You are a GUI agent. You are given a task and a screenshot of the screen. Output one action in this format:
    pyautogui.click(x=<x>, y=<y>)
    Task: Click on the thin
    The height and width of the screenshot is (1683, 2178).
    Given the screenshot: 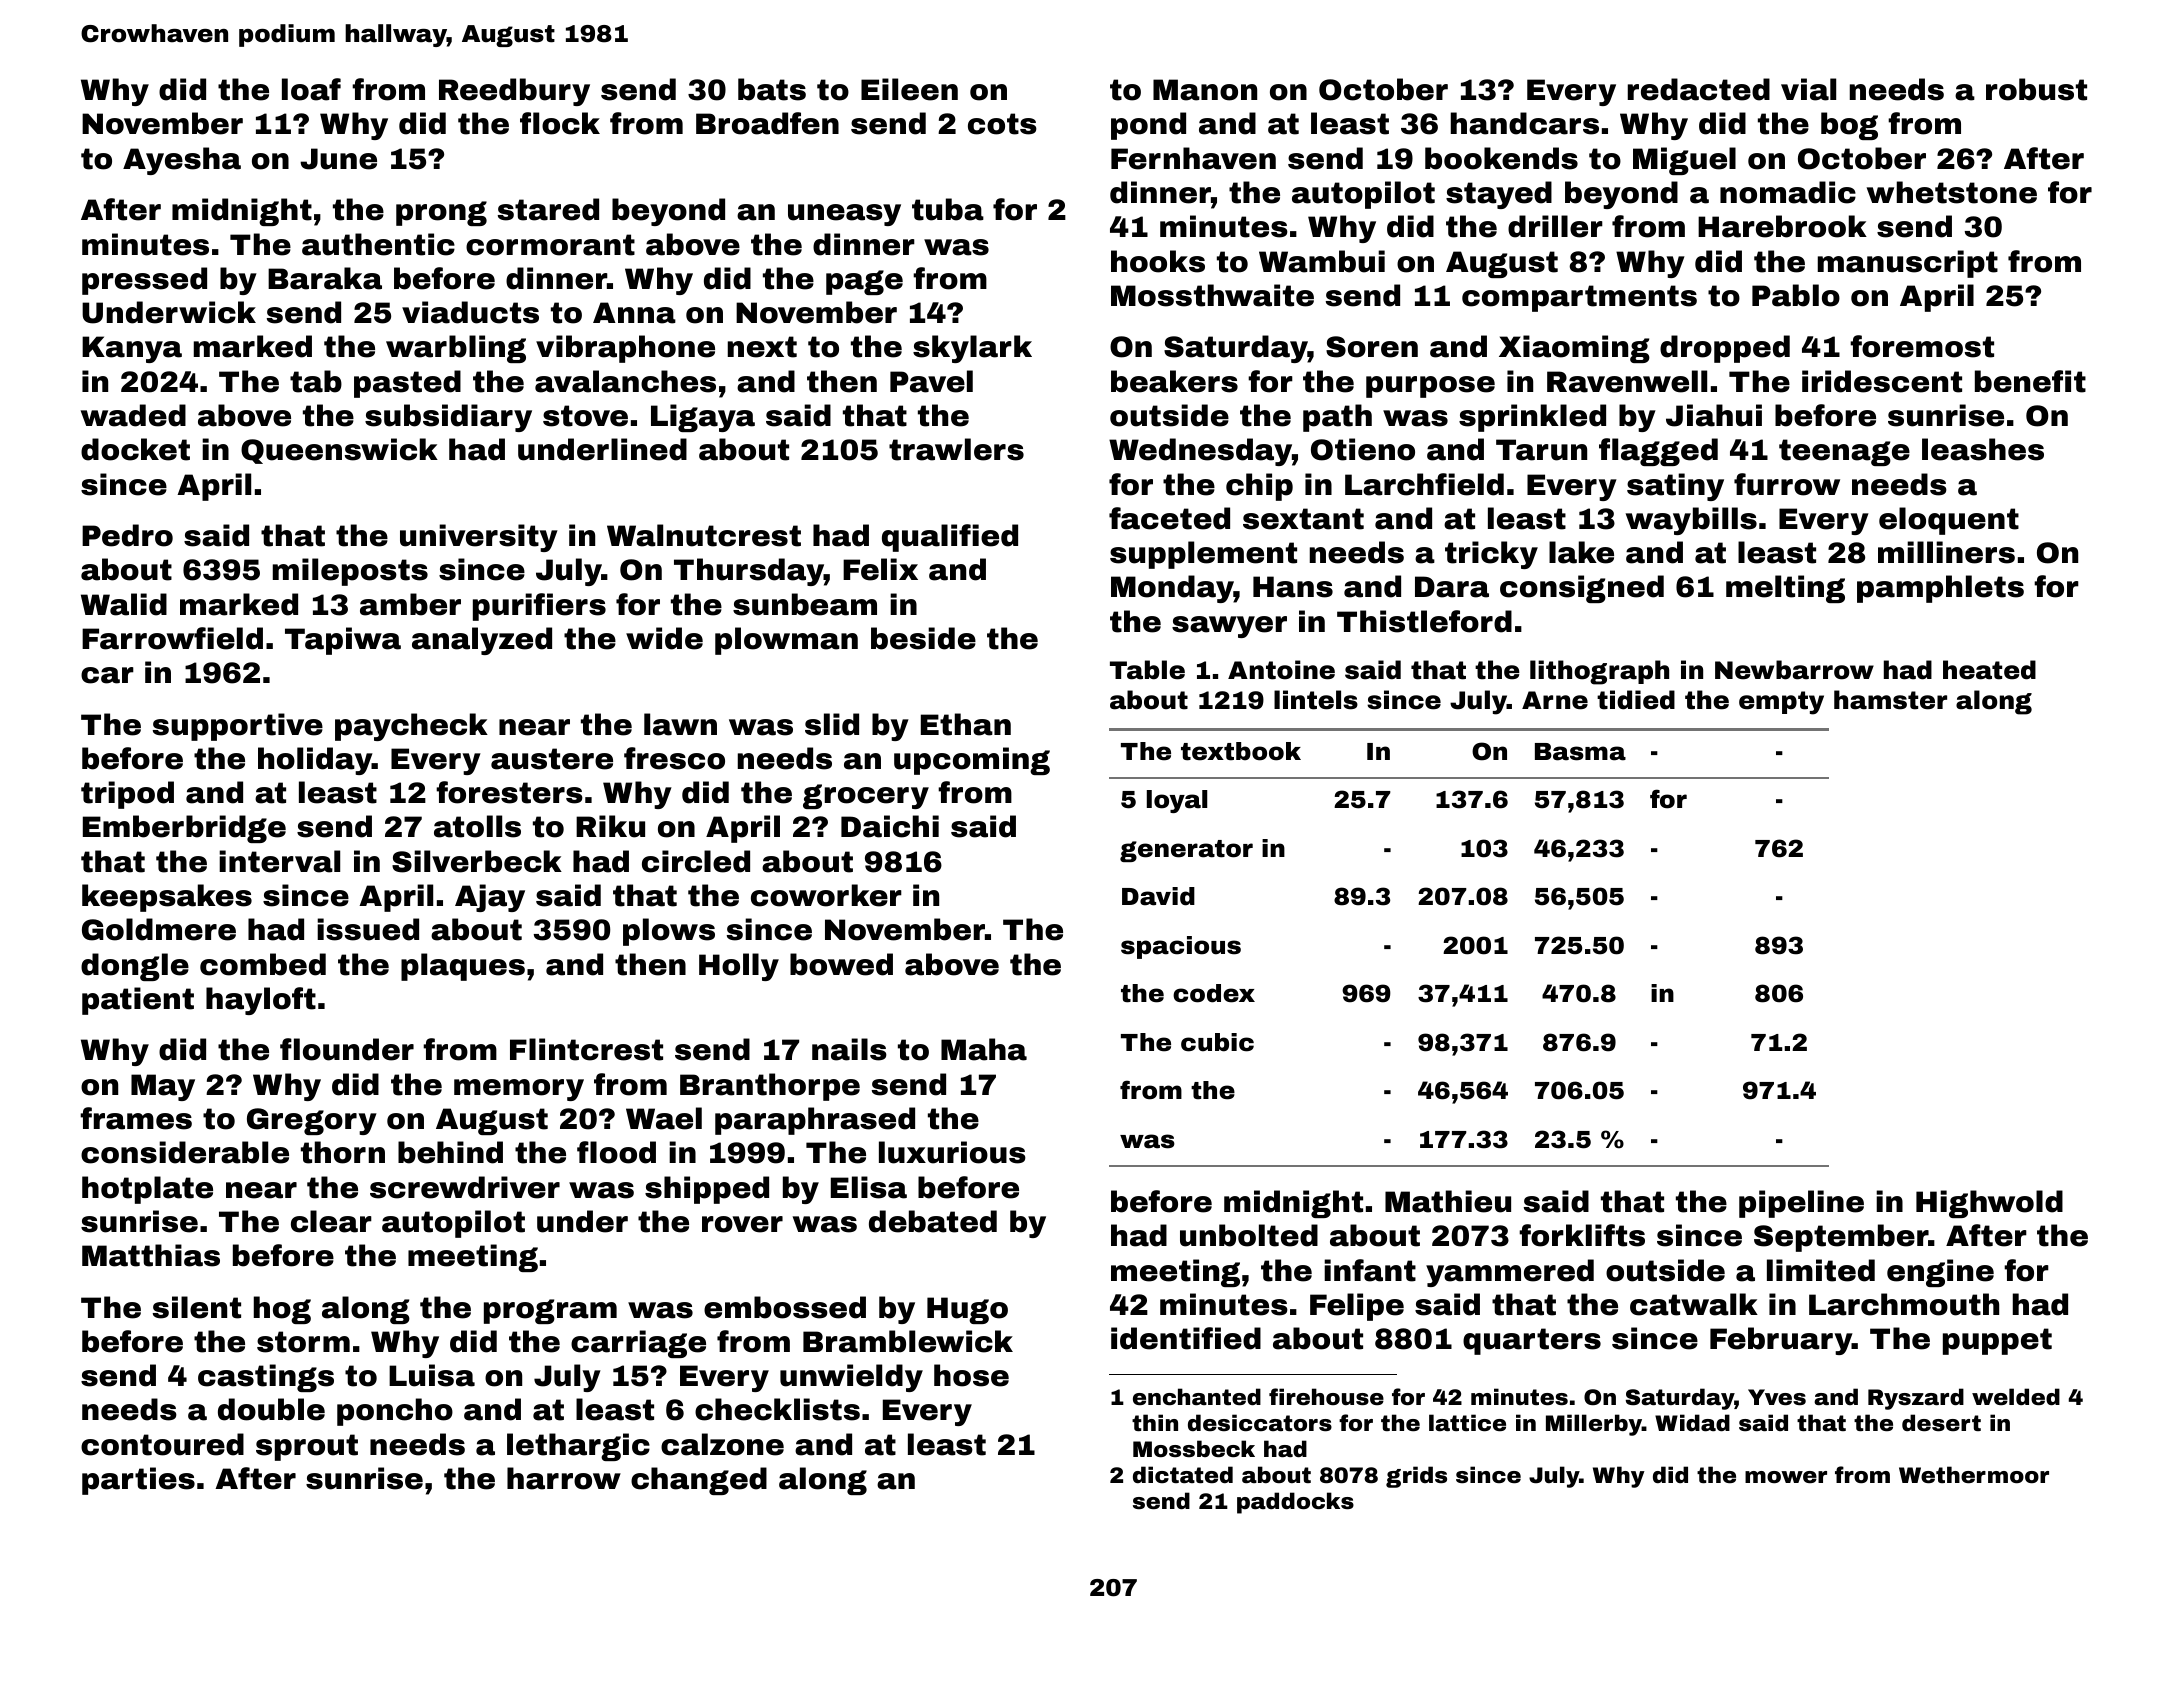 What is the action you would take?
    pyautogui.click(x=1155, y=1422)
